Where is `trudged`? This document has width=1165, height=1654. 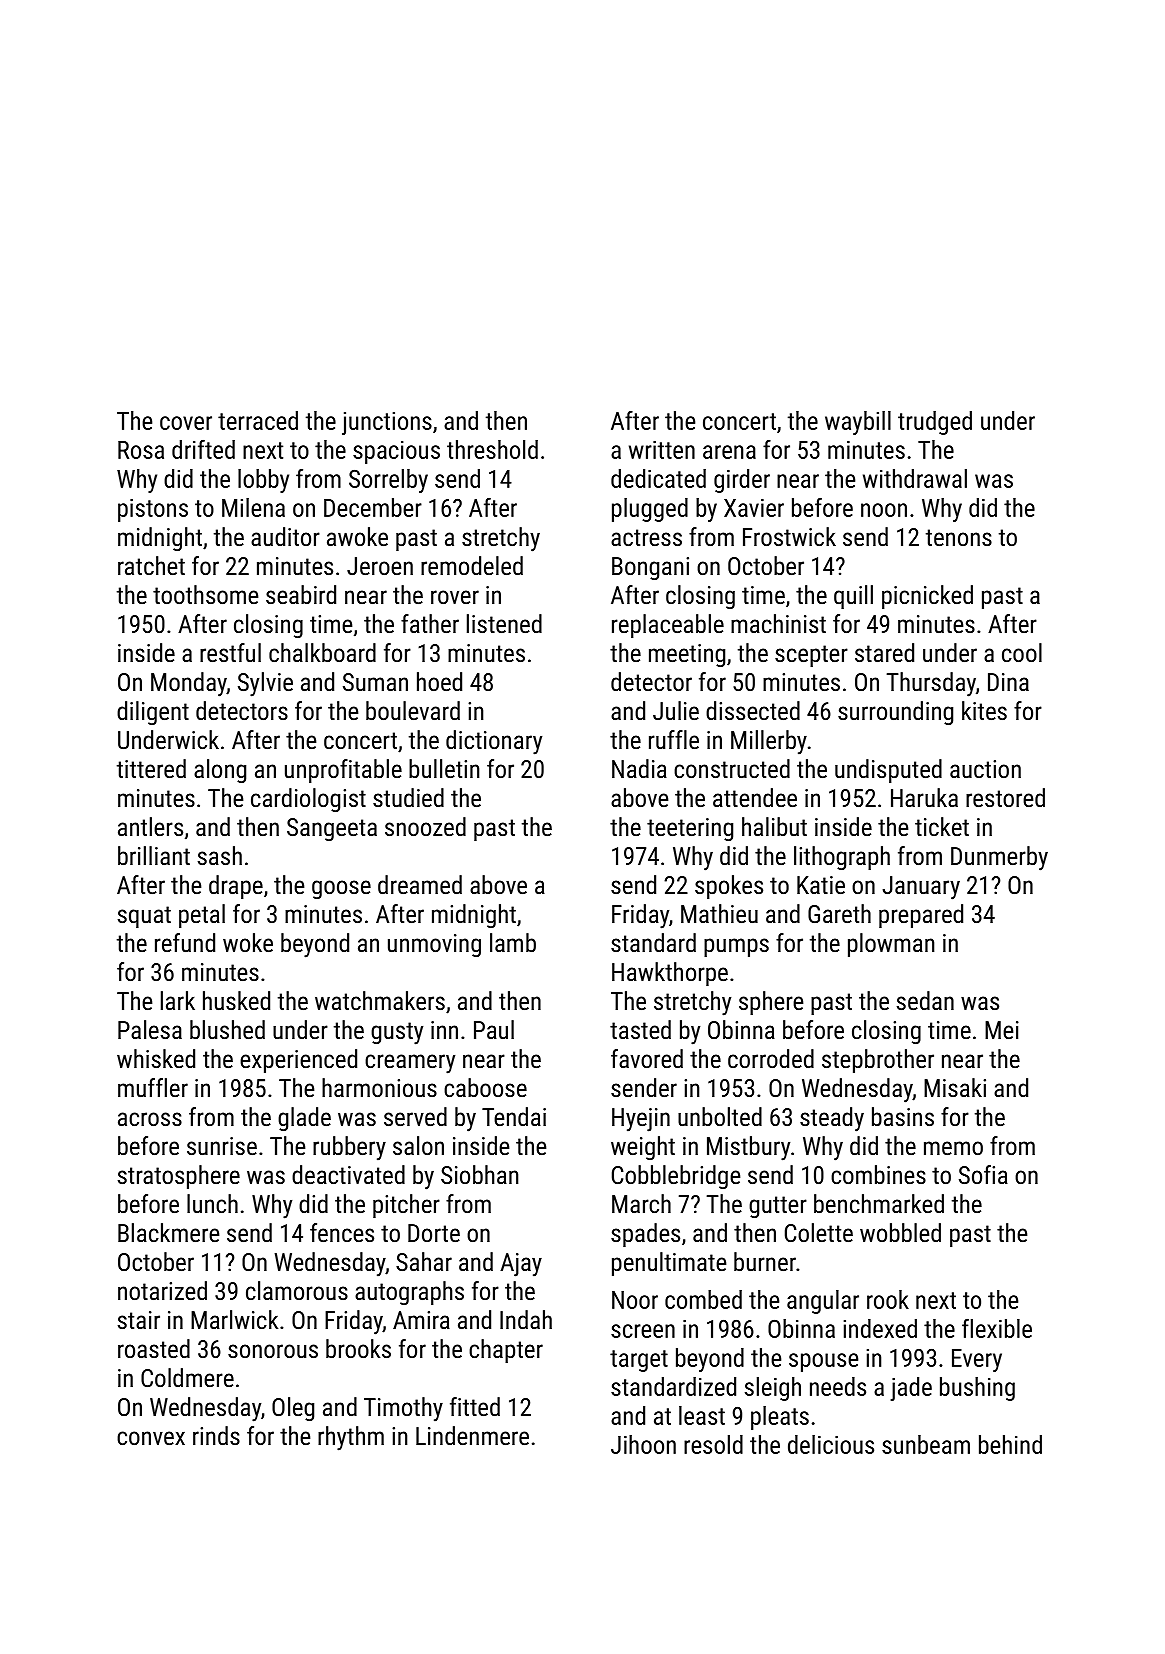
trudged is located at coordinates (935, 423).
